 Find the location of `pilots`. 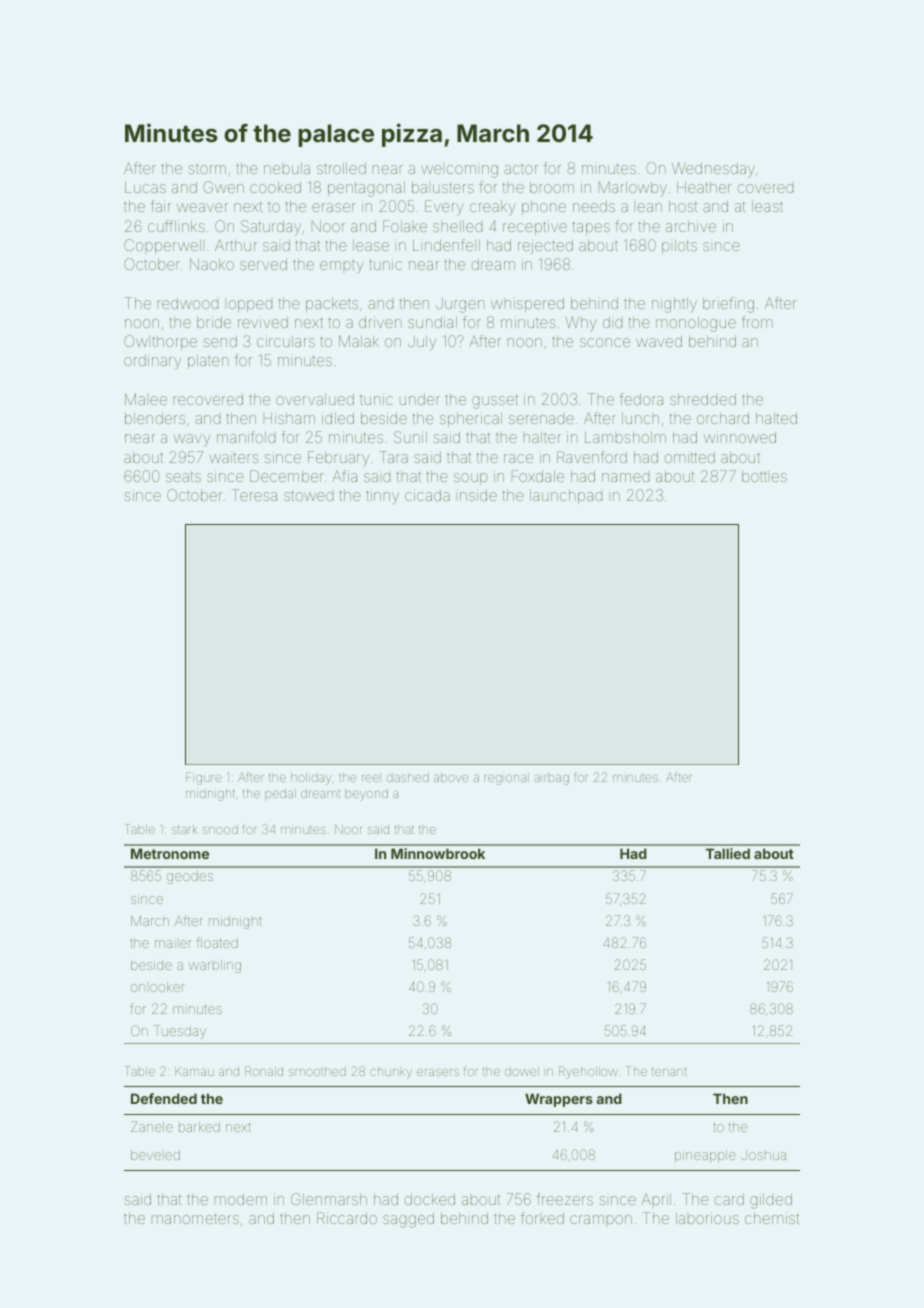

pilots is located at coordinates (679, 247).
